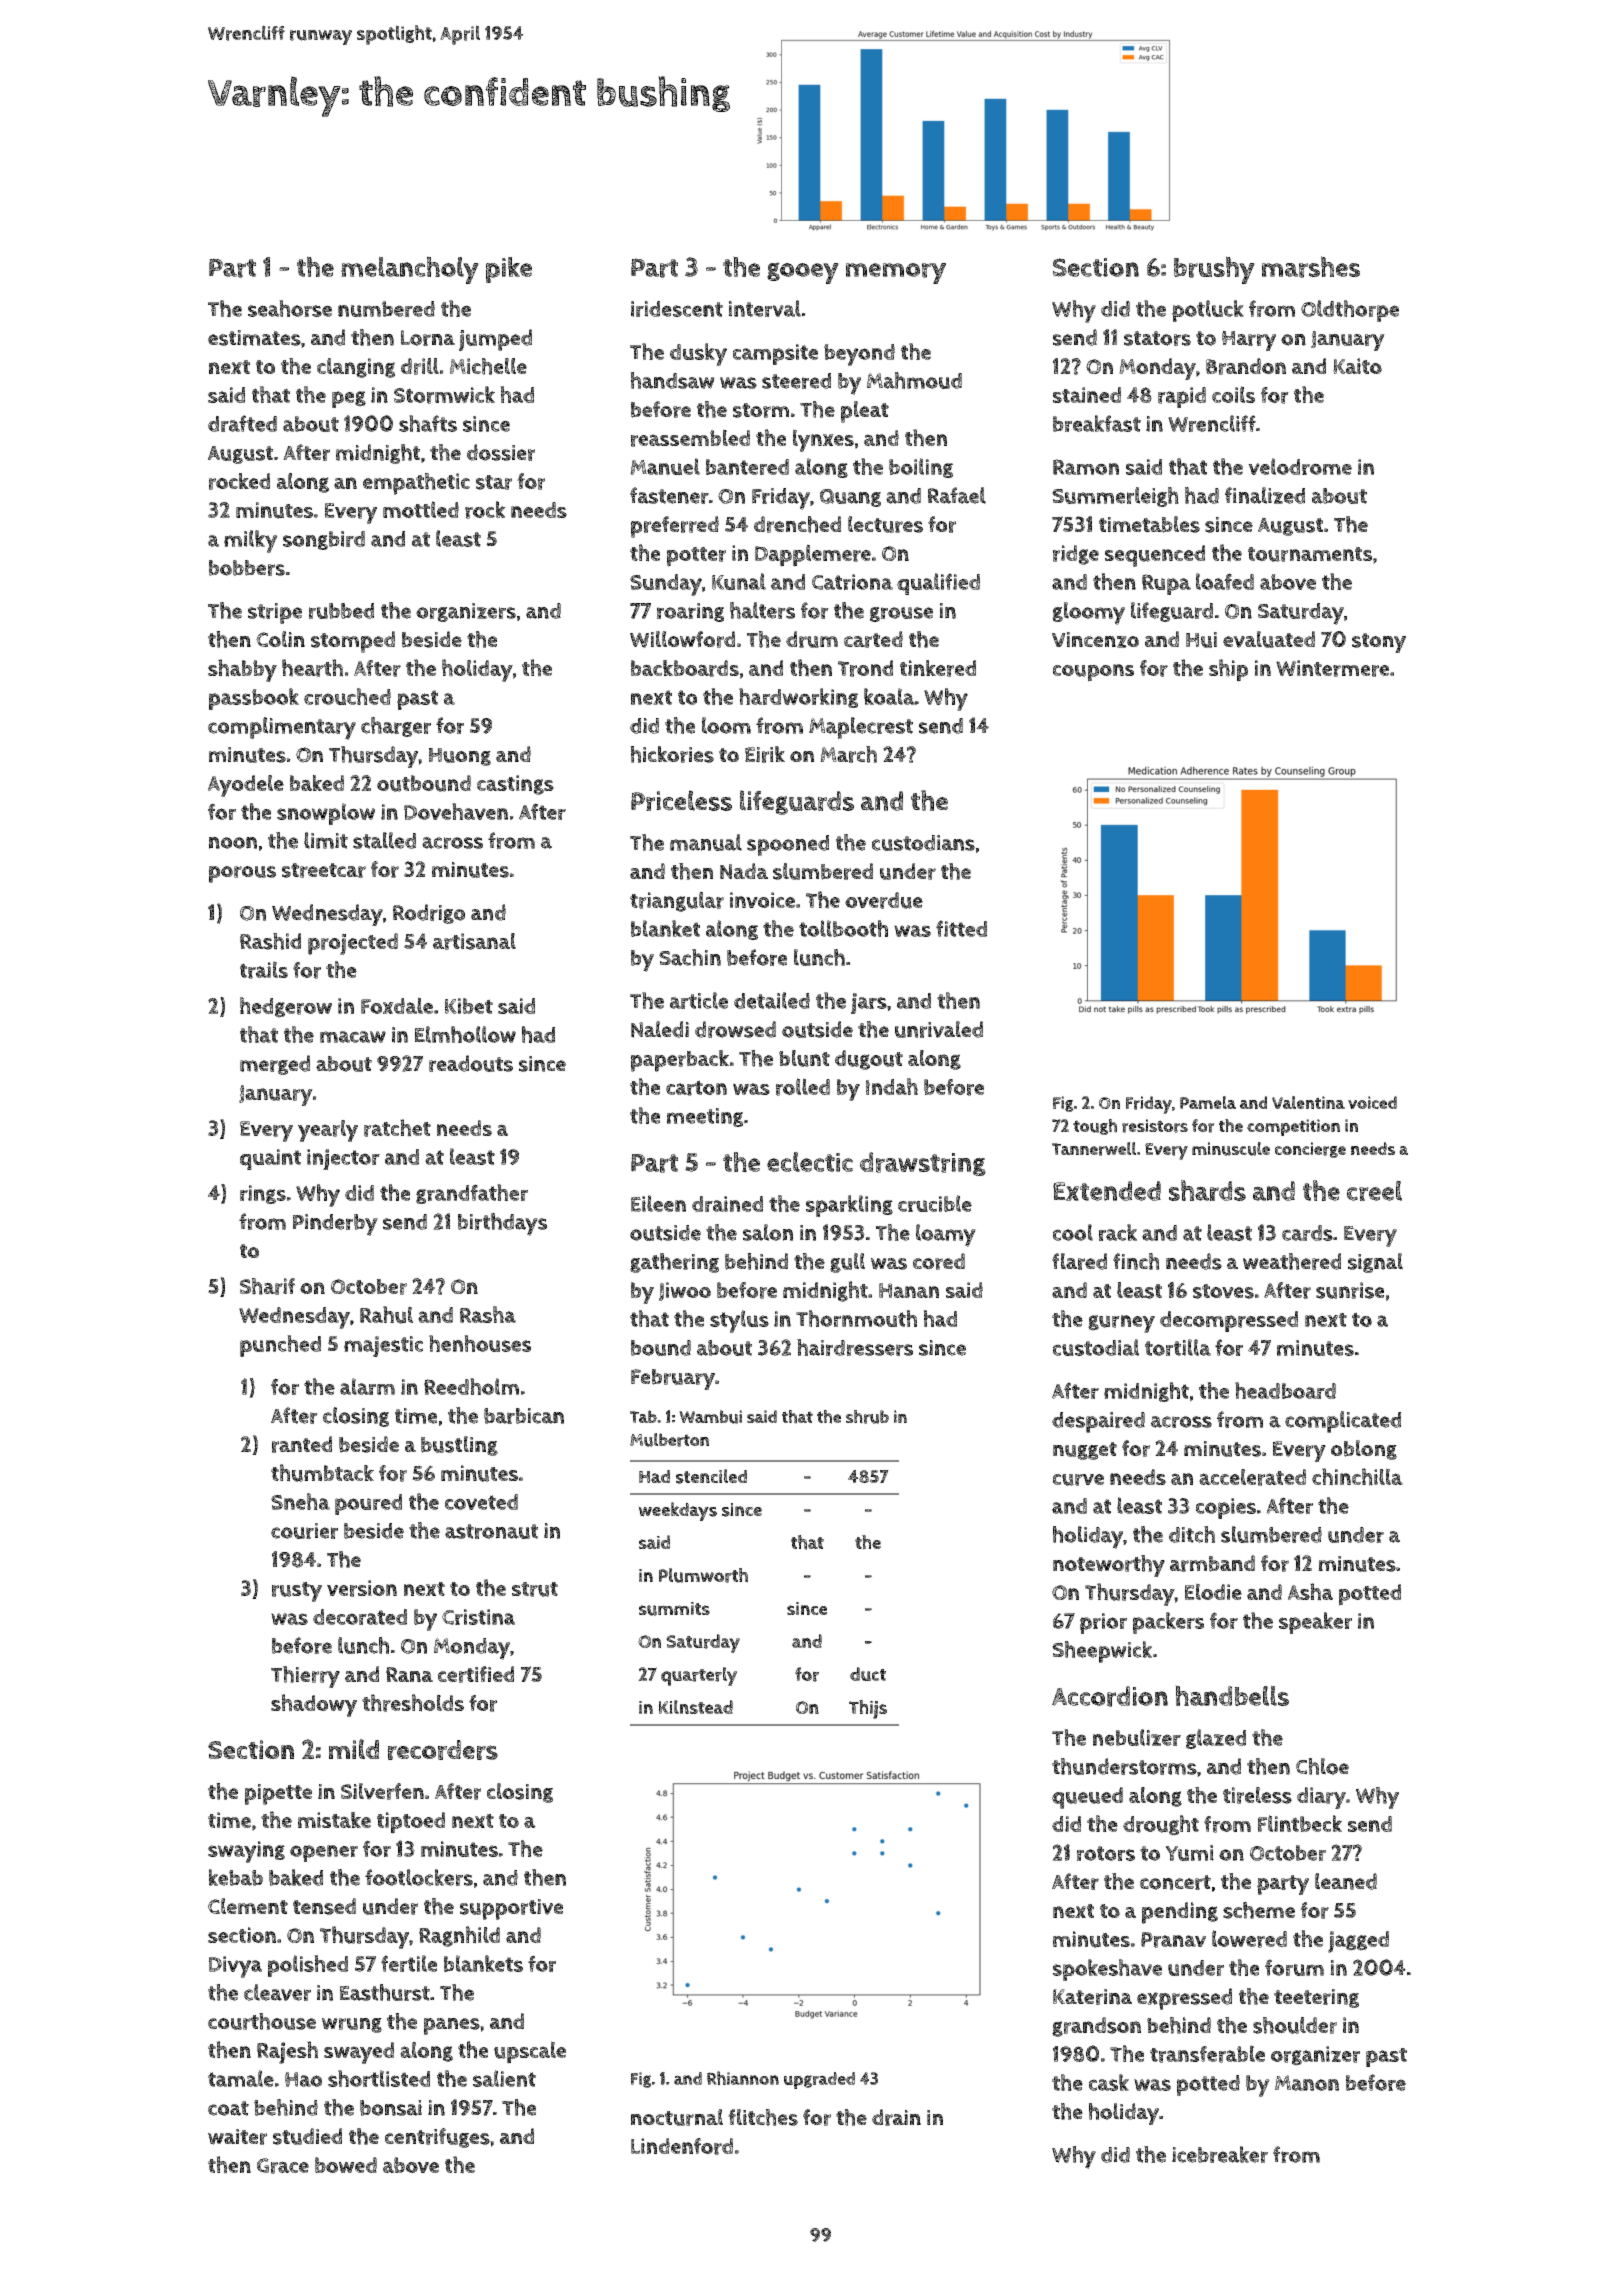 This screenshot has height=2292, width=1620. What do you see at coordinates (868, 1674) in the screenshot?
I see `duct` at bounding box center [868, 1674].
